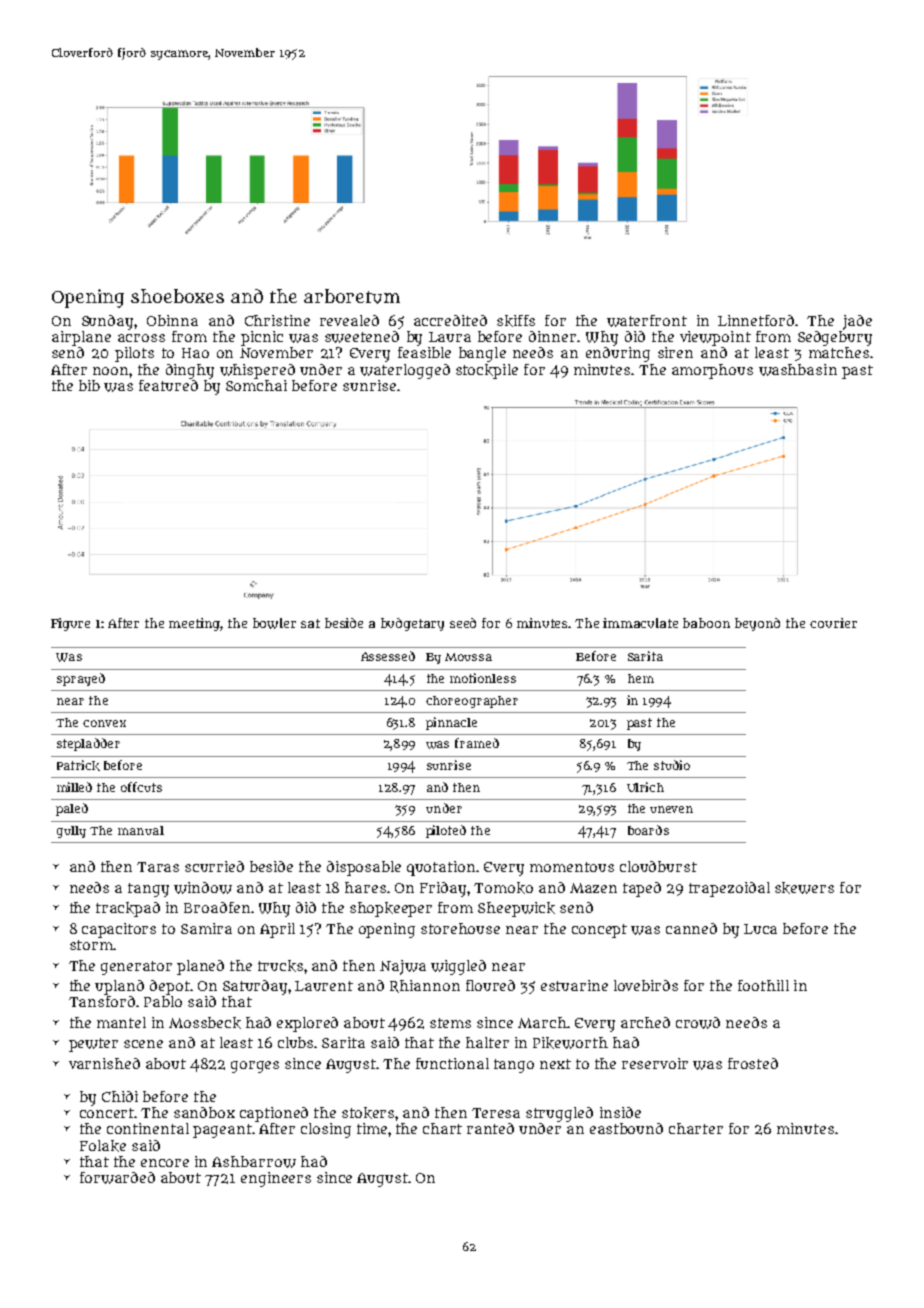  I want to click on featured, so click(168, 385).
